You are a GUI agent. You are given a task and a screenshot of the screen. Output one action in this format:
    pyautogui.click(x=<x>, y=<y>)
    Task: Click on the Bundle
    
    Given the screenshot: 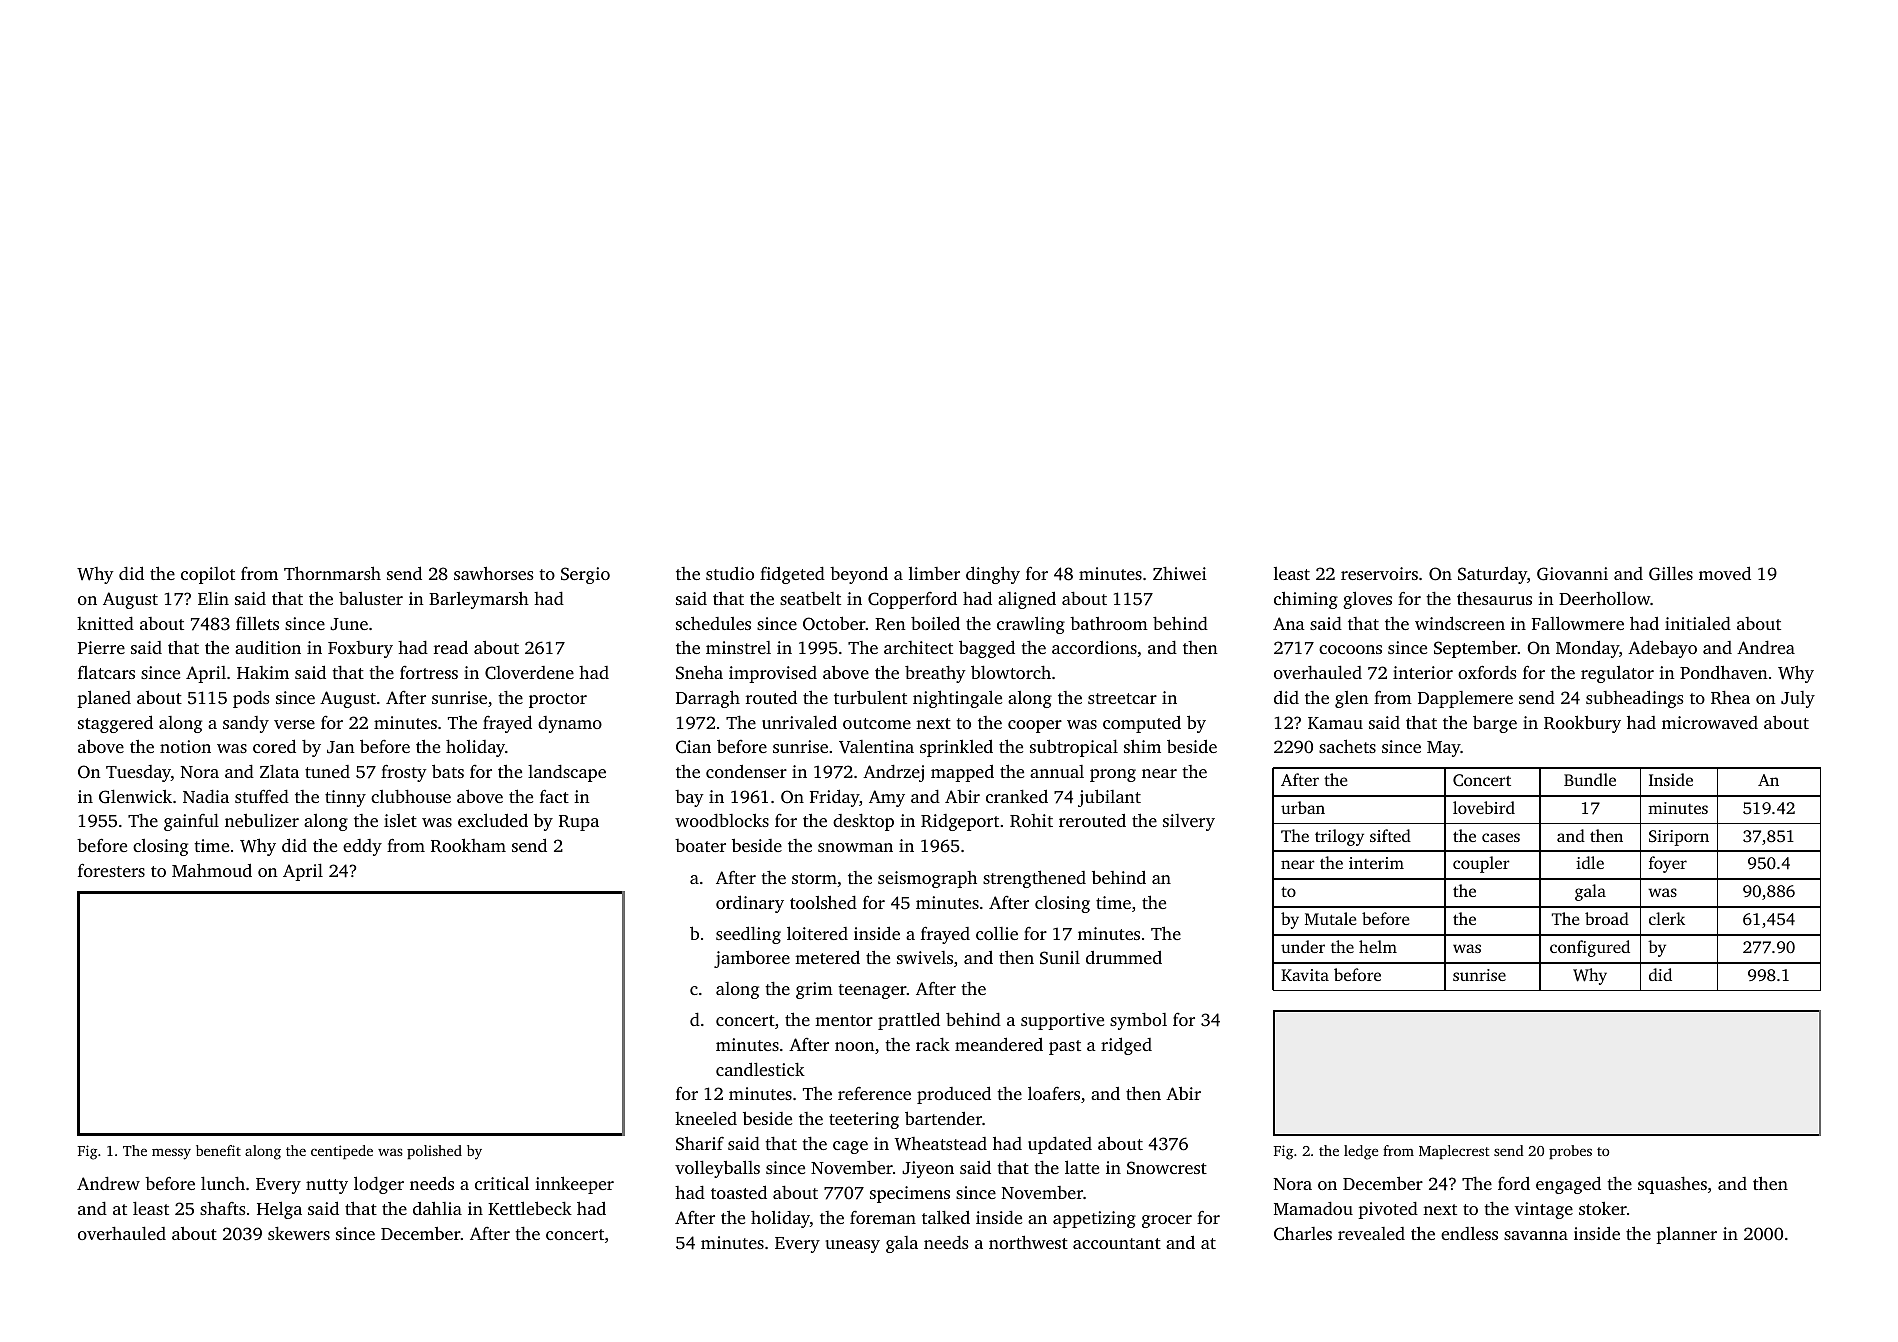 What is the action you would take?
    pyautogui.click(x=1590, y=779)
